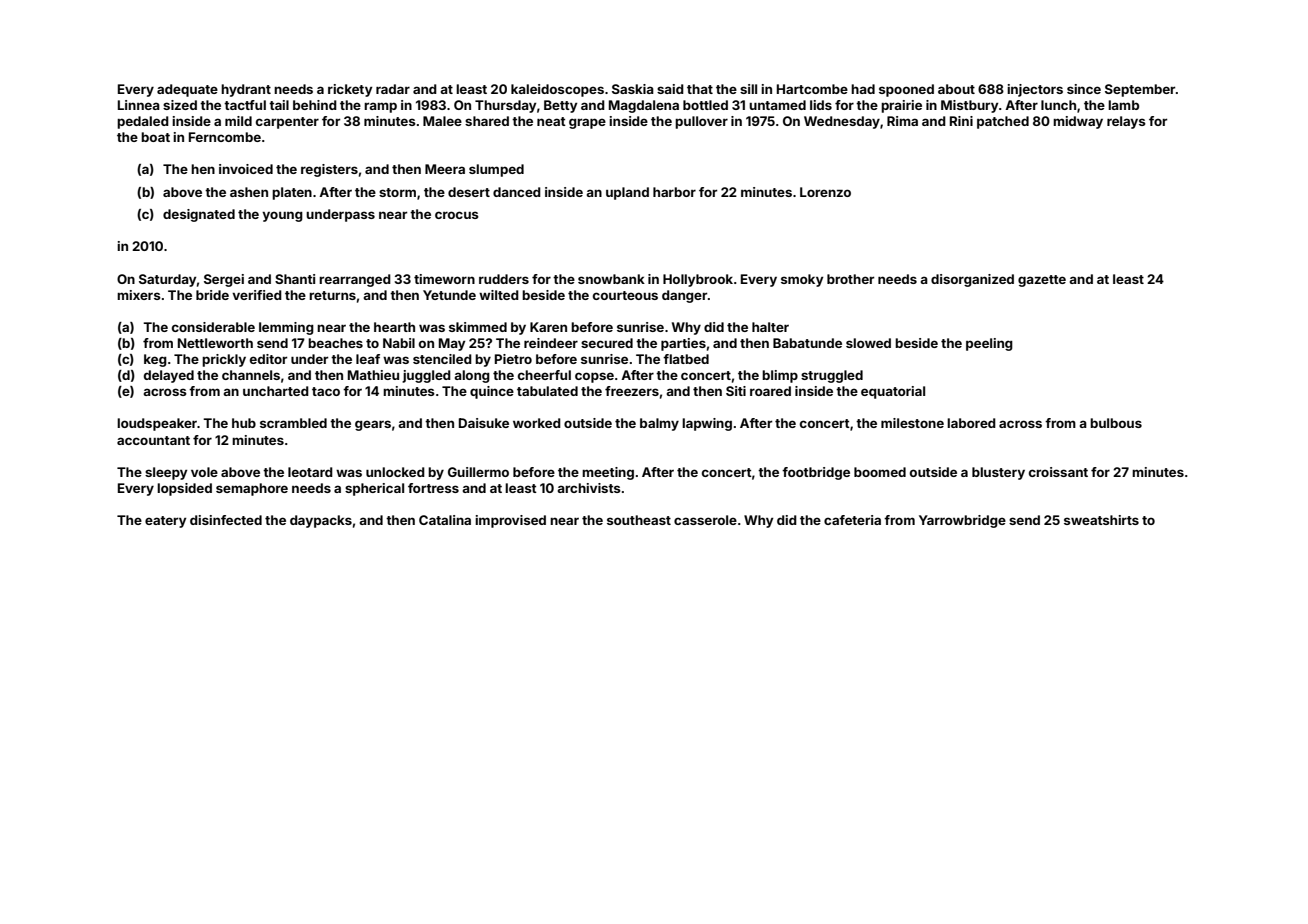 This screenshot has height=924, width=1308. What do you see at coordinates (868, 343) in the screenshot?
I see `slowed` at bounding box center [868, 343].
